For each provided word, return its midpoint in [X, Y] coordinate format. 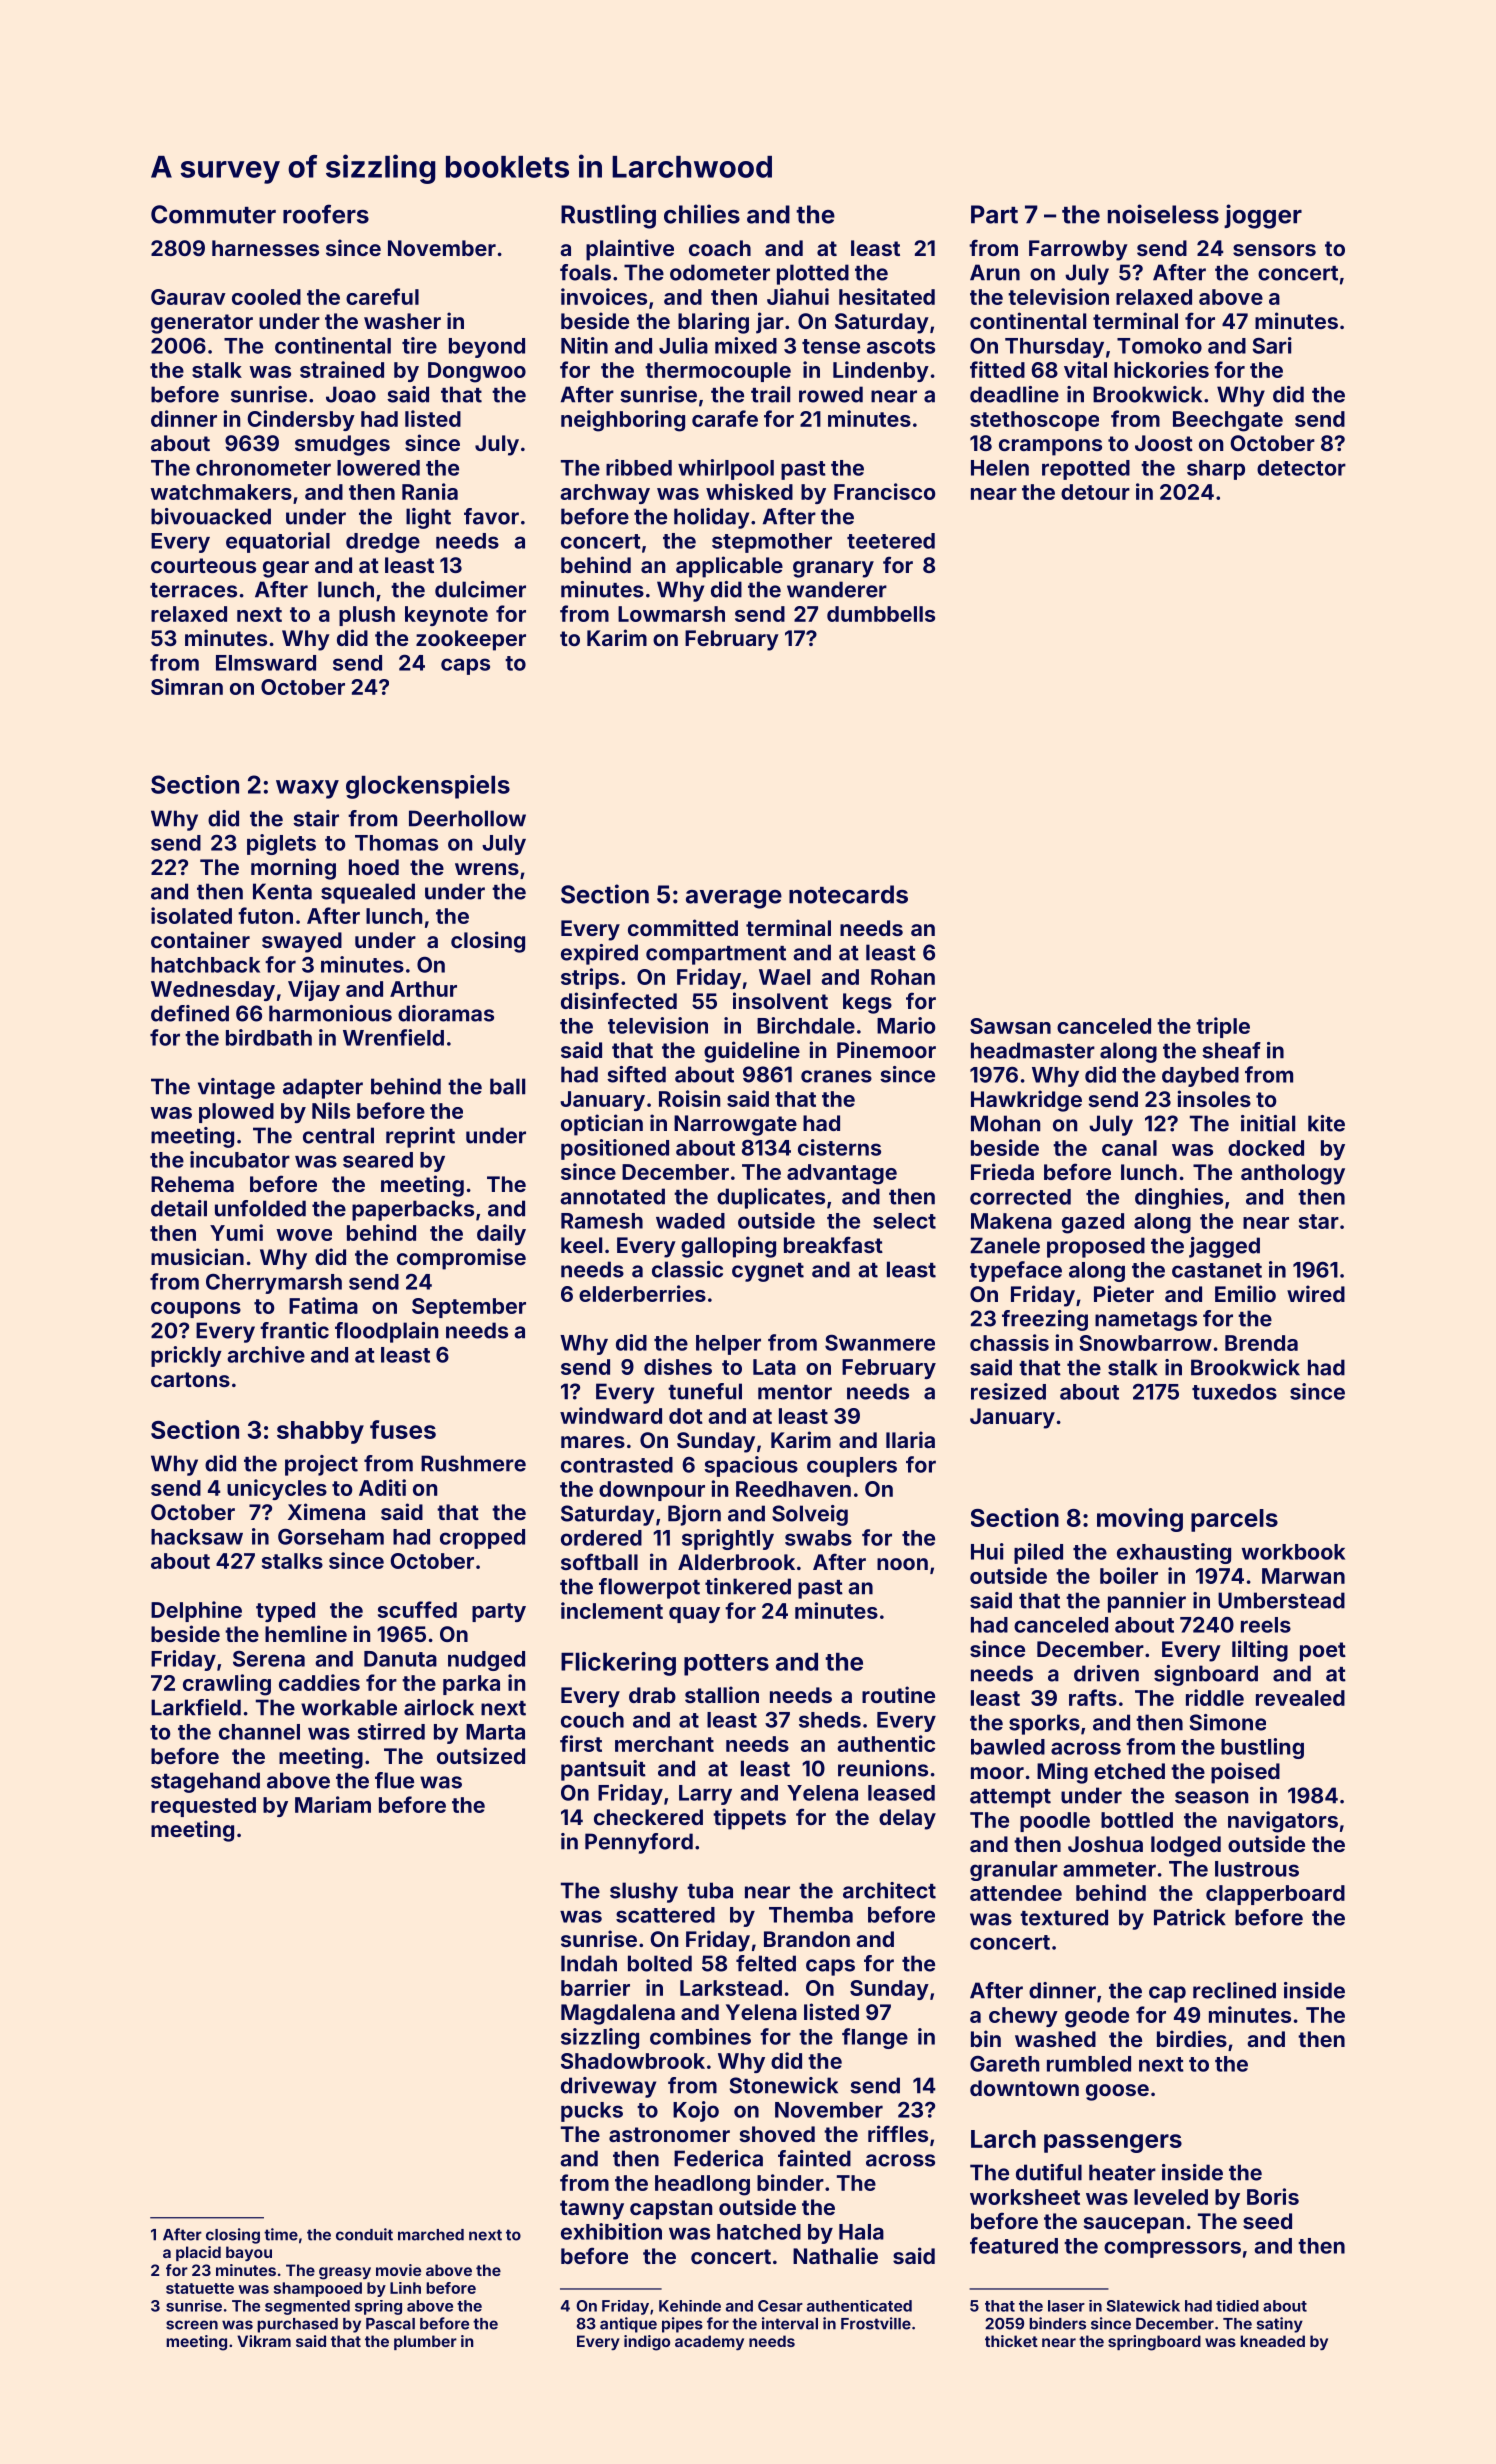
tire [419, 345]
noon [902, 1564]
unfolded [260, 1208]
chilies [702, 214]
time [281, 2234]
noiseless [1163, 214]
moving [1140, 1520]
